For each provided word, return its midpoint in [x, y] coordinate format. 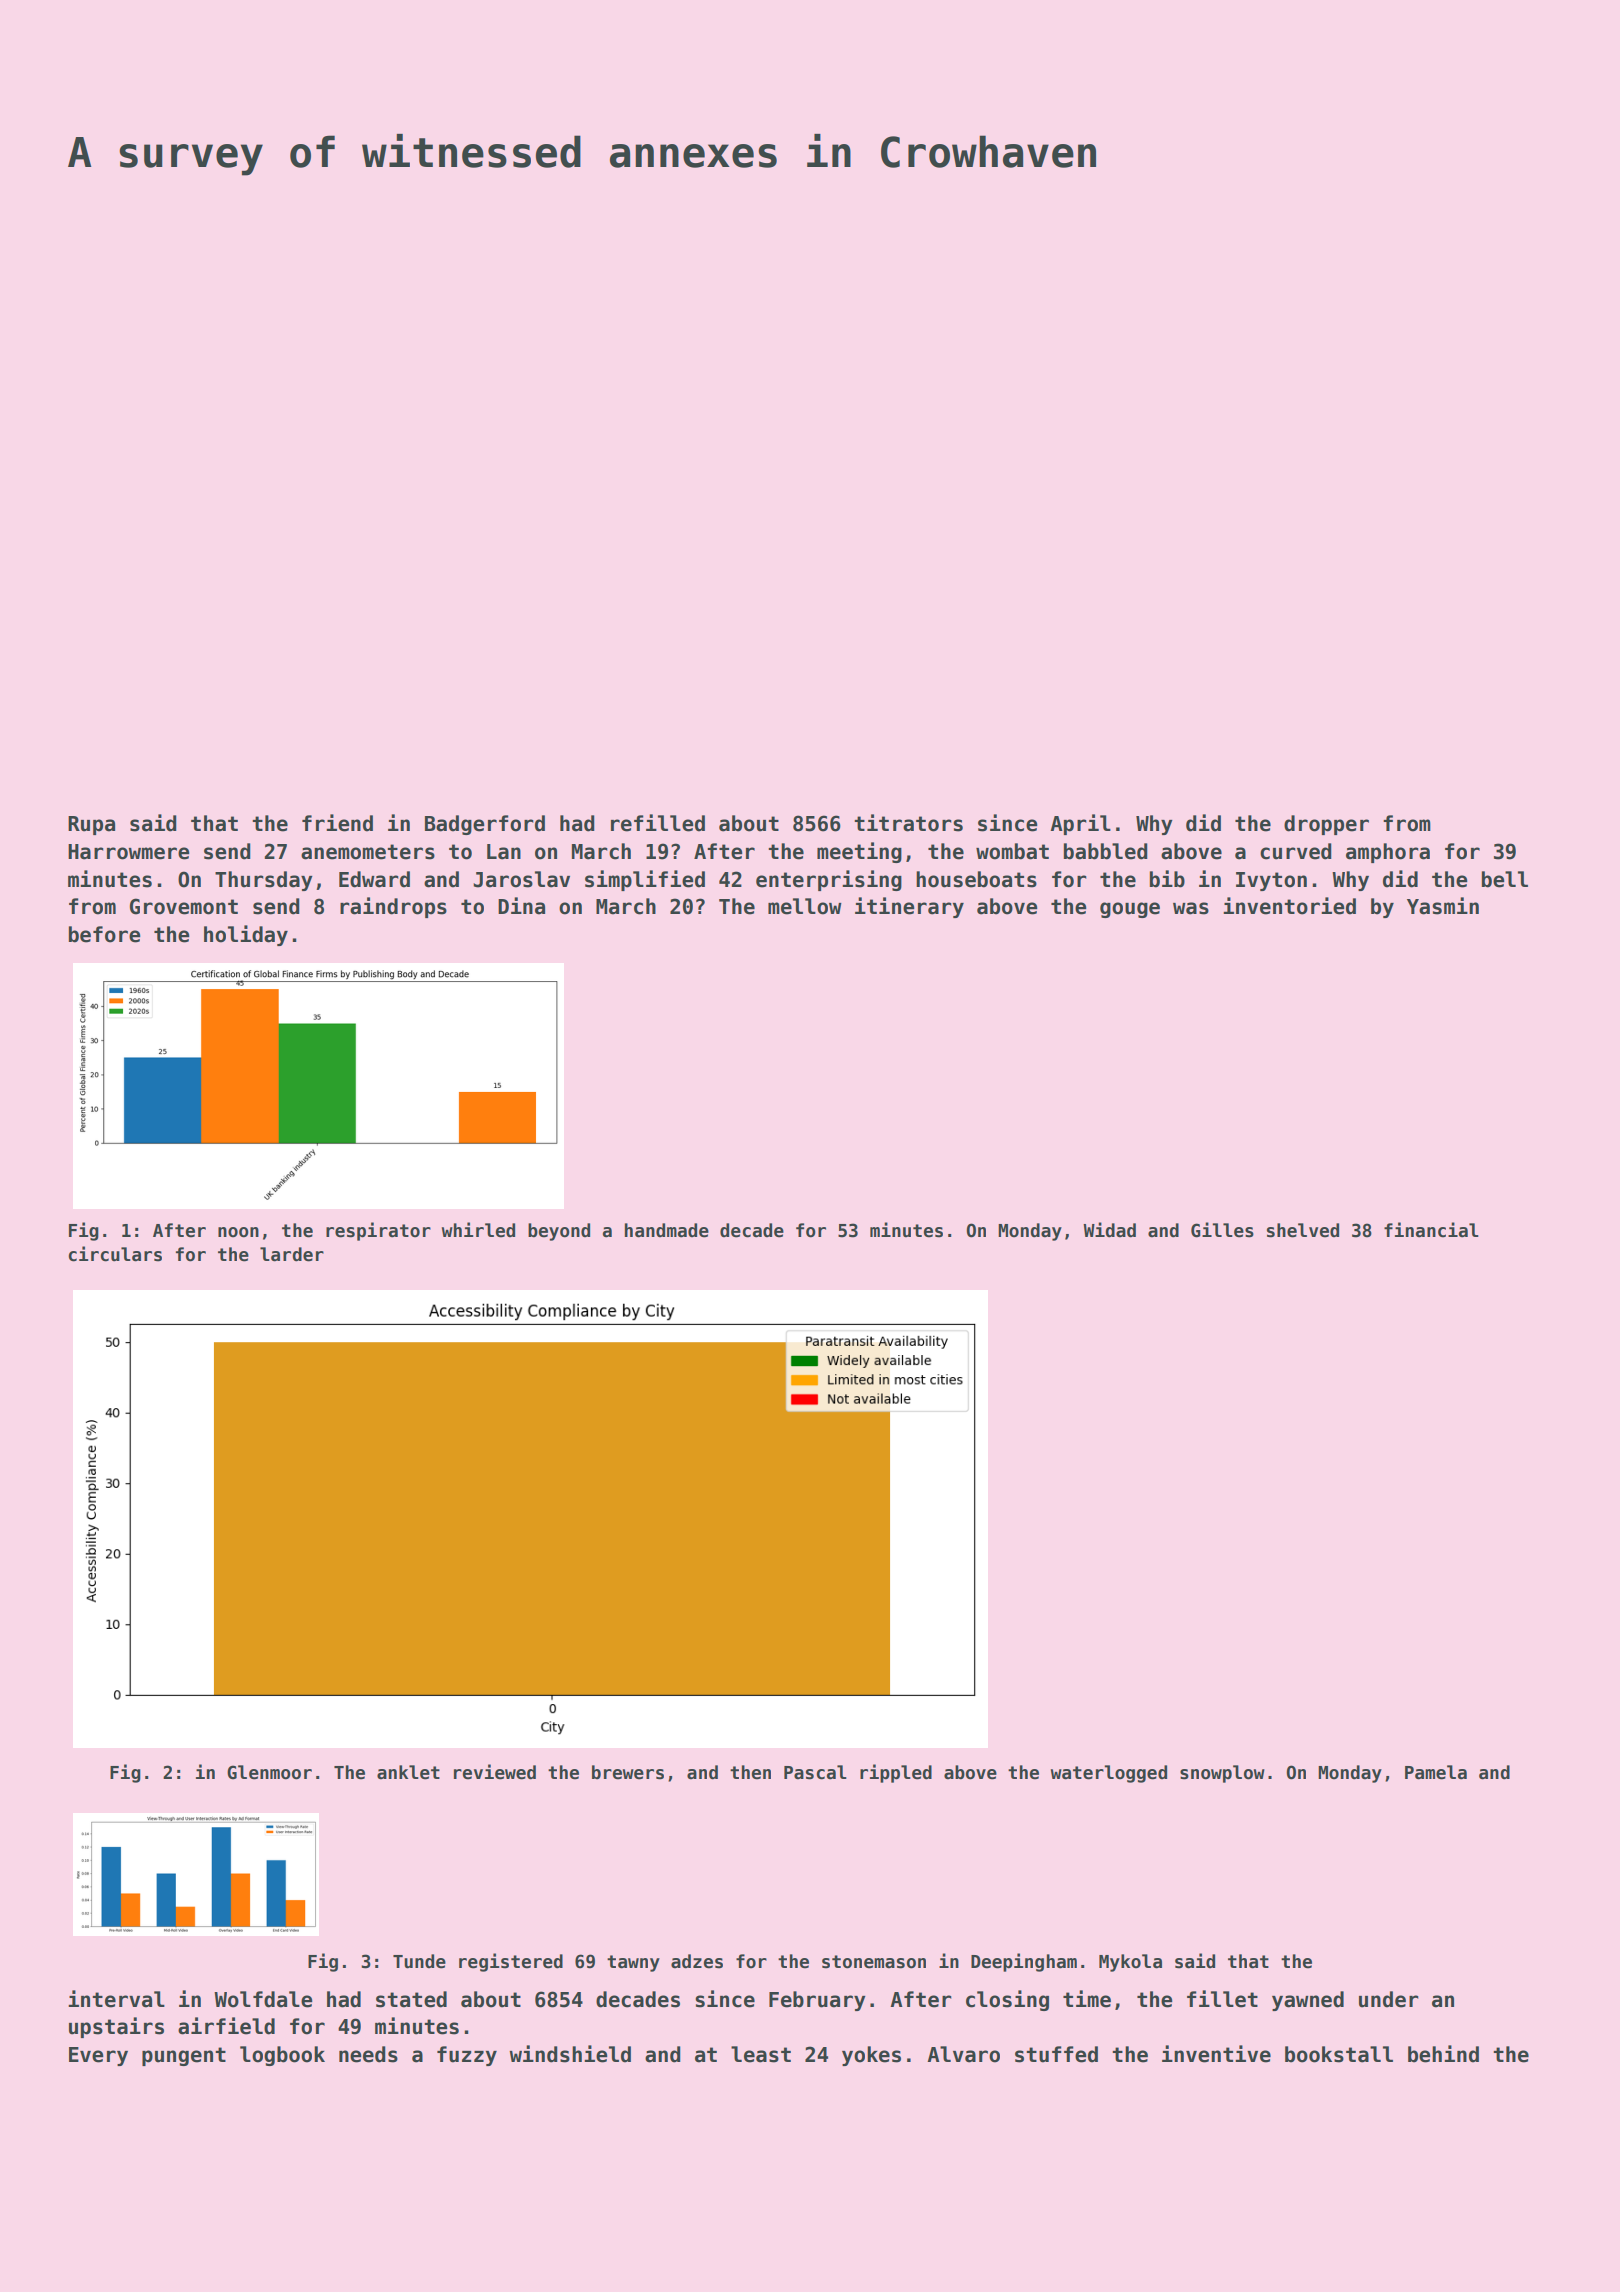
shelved [1303, 1230]
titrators [908, 823]
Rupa [91, 825]
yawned [1308, 2001]
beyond [559, 1232]
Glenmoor [269, 1772]
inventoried [1289, 906]
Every [98, 2056]
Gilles [1222, 1230]
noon [238, 1232]
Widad [1109, 1230]
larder [292, 1254]
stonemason [874, 1962]
